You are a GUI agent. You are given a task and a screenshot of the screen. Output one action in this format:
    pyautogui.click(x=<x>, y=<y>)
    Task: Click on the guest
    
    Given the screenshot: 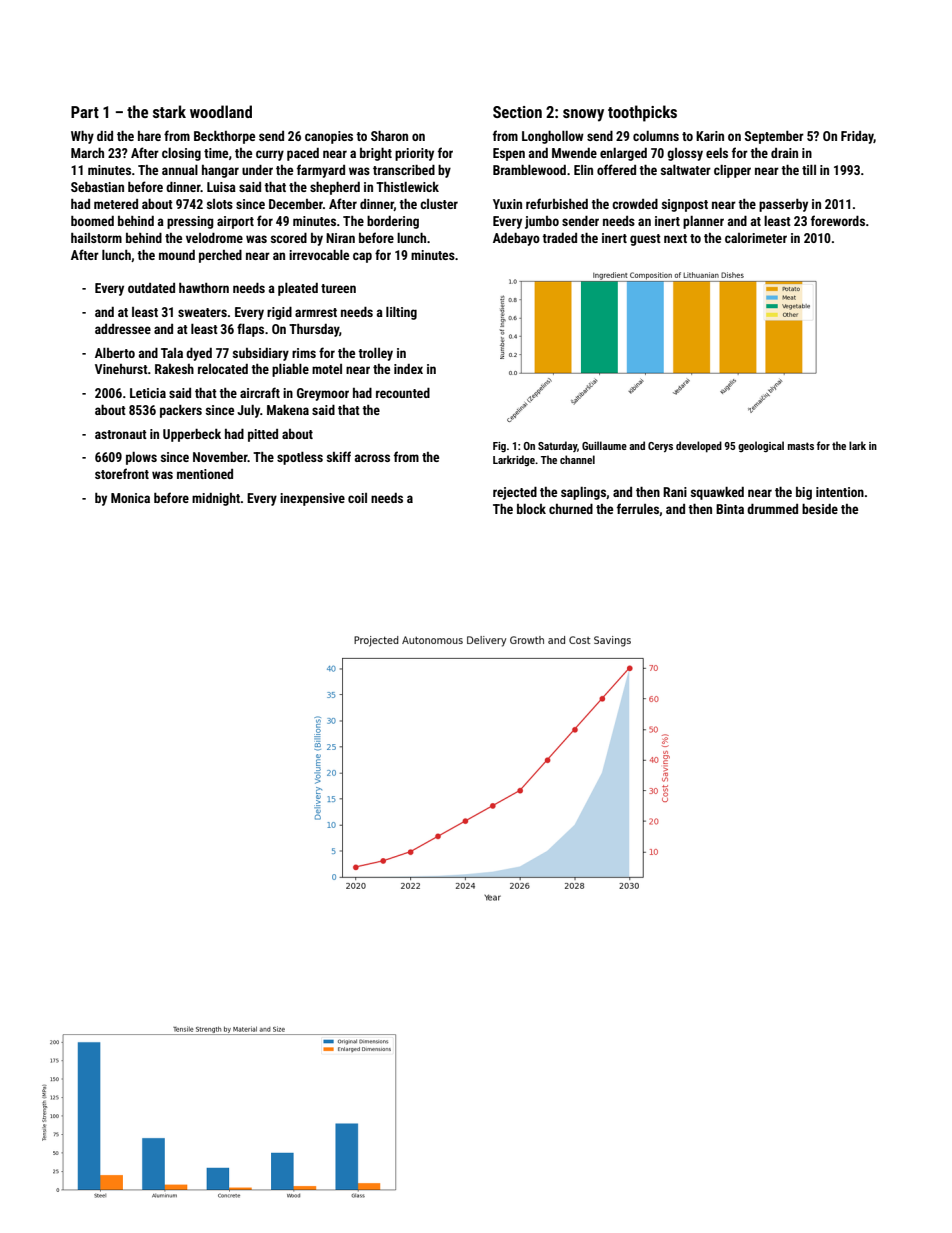 What is the action you would take?
    pyautogui.click(x=645, y=240)
